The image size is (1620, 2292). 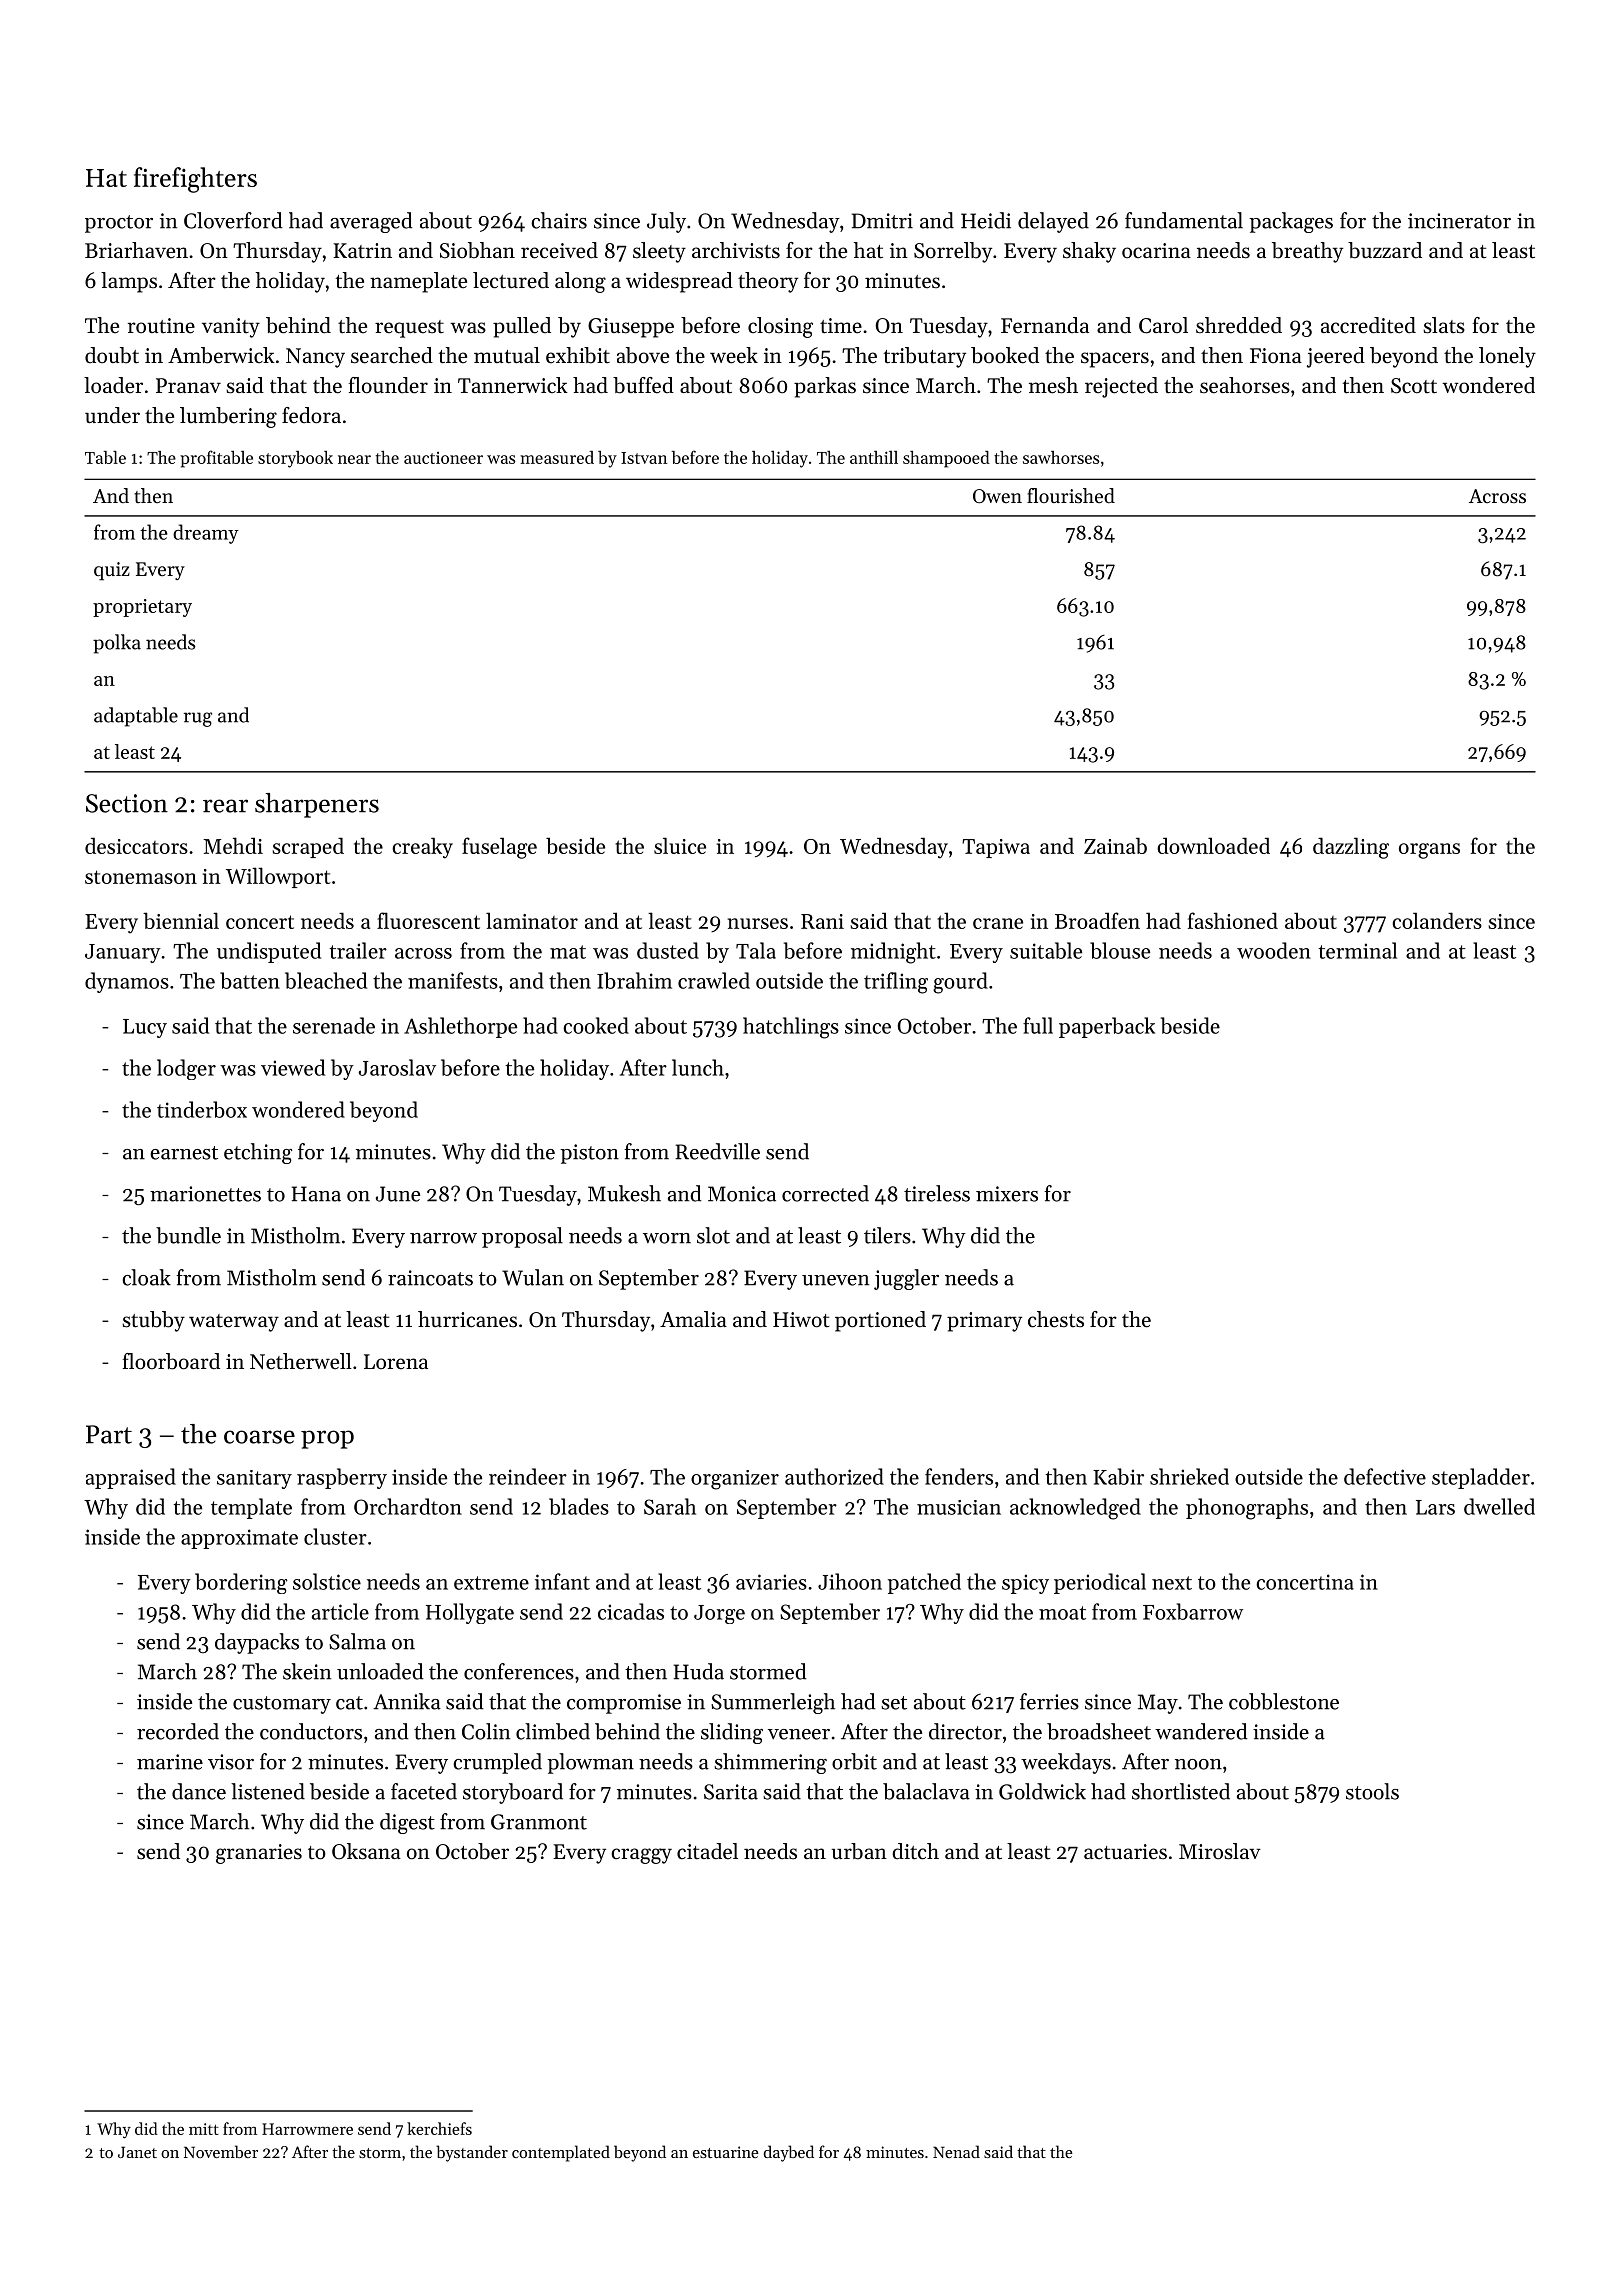 I want to click on Reedville, so click(x=717, y=1151).
